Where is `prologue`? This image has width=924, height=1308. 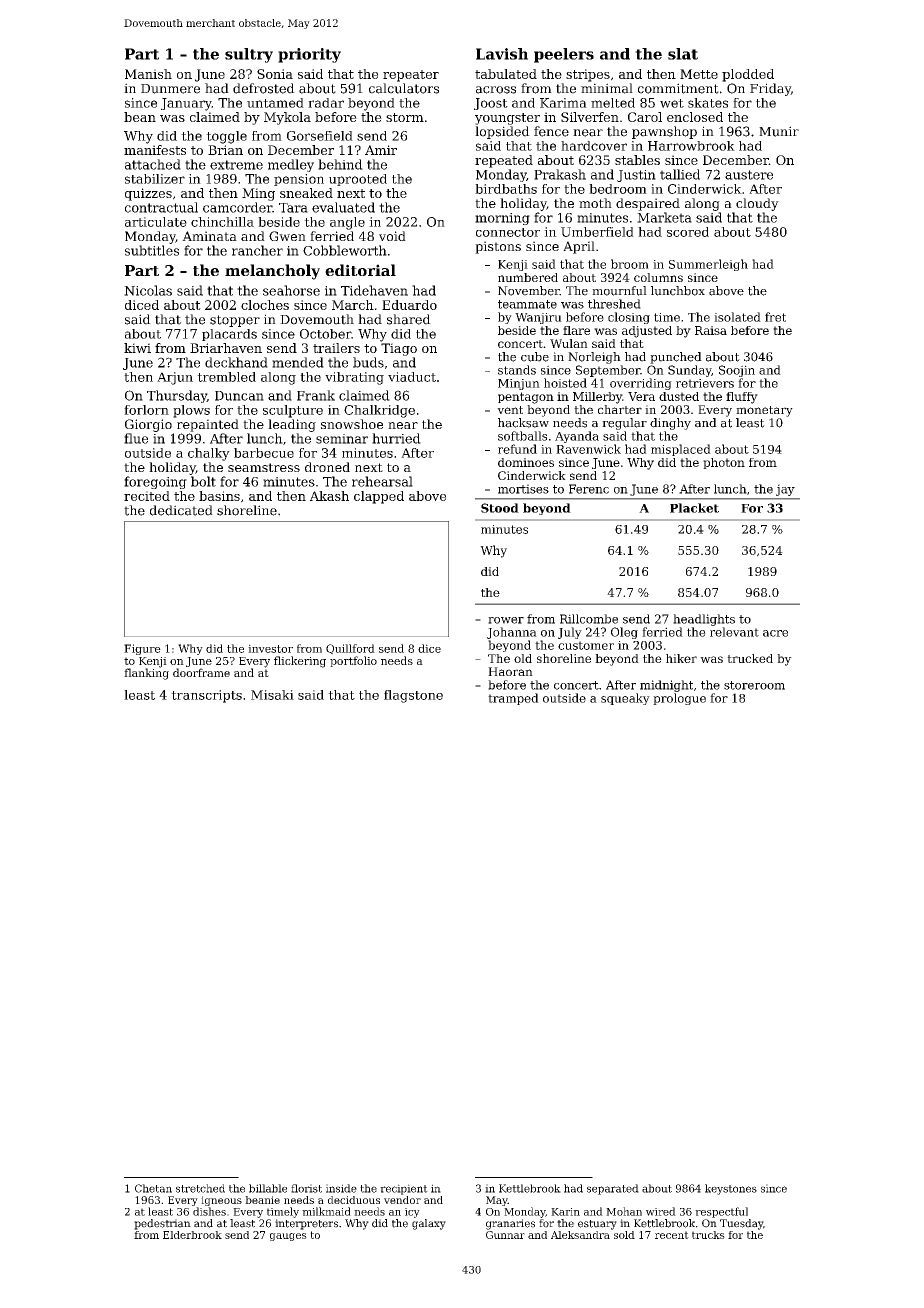
prologue is located at coordinates (679, 699).
